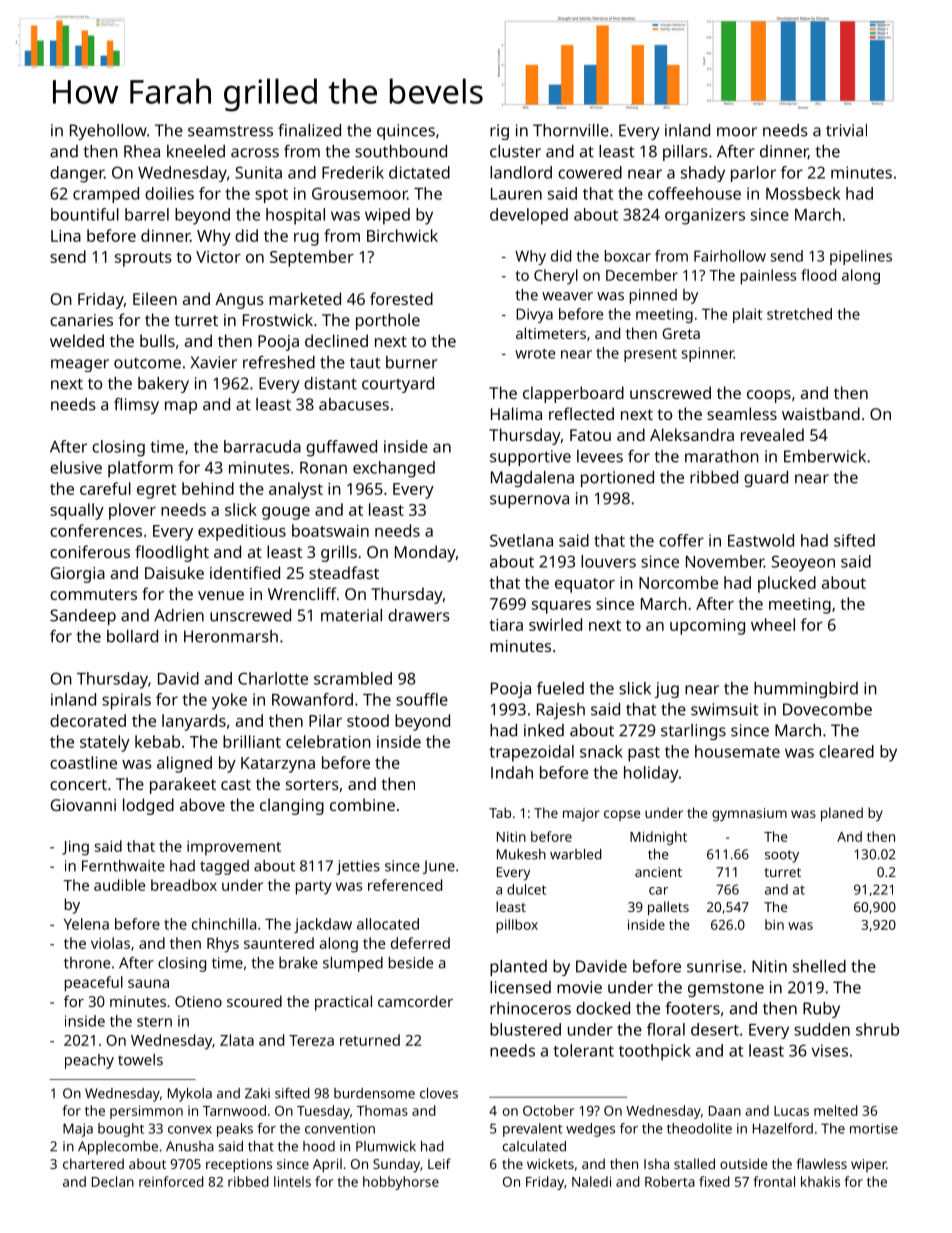 Image resolution: width=952 pixels, height=1233 pixels. I want to click on dictated, so click(419, 172).
